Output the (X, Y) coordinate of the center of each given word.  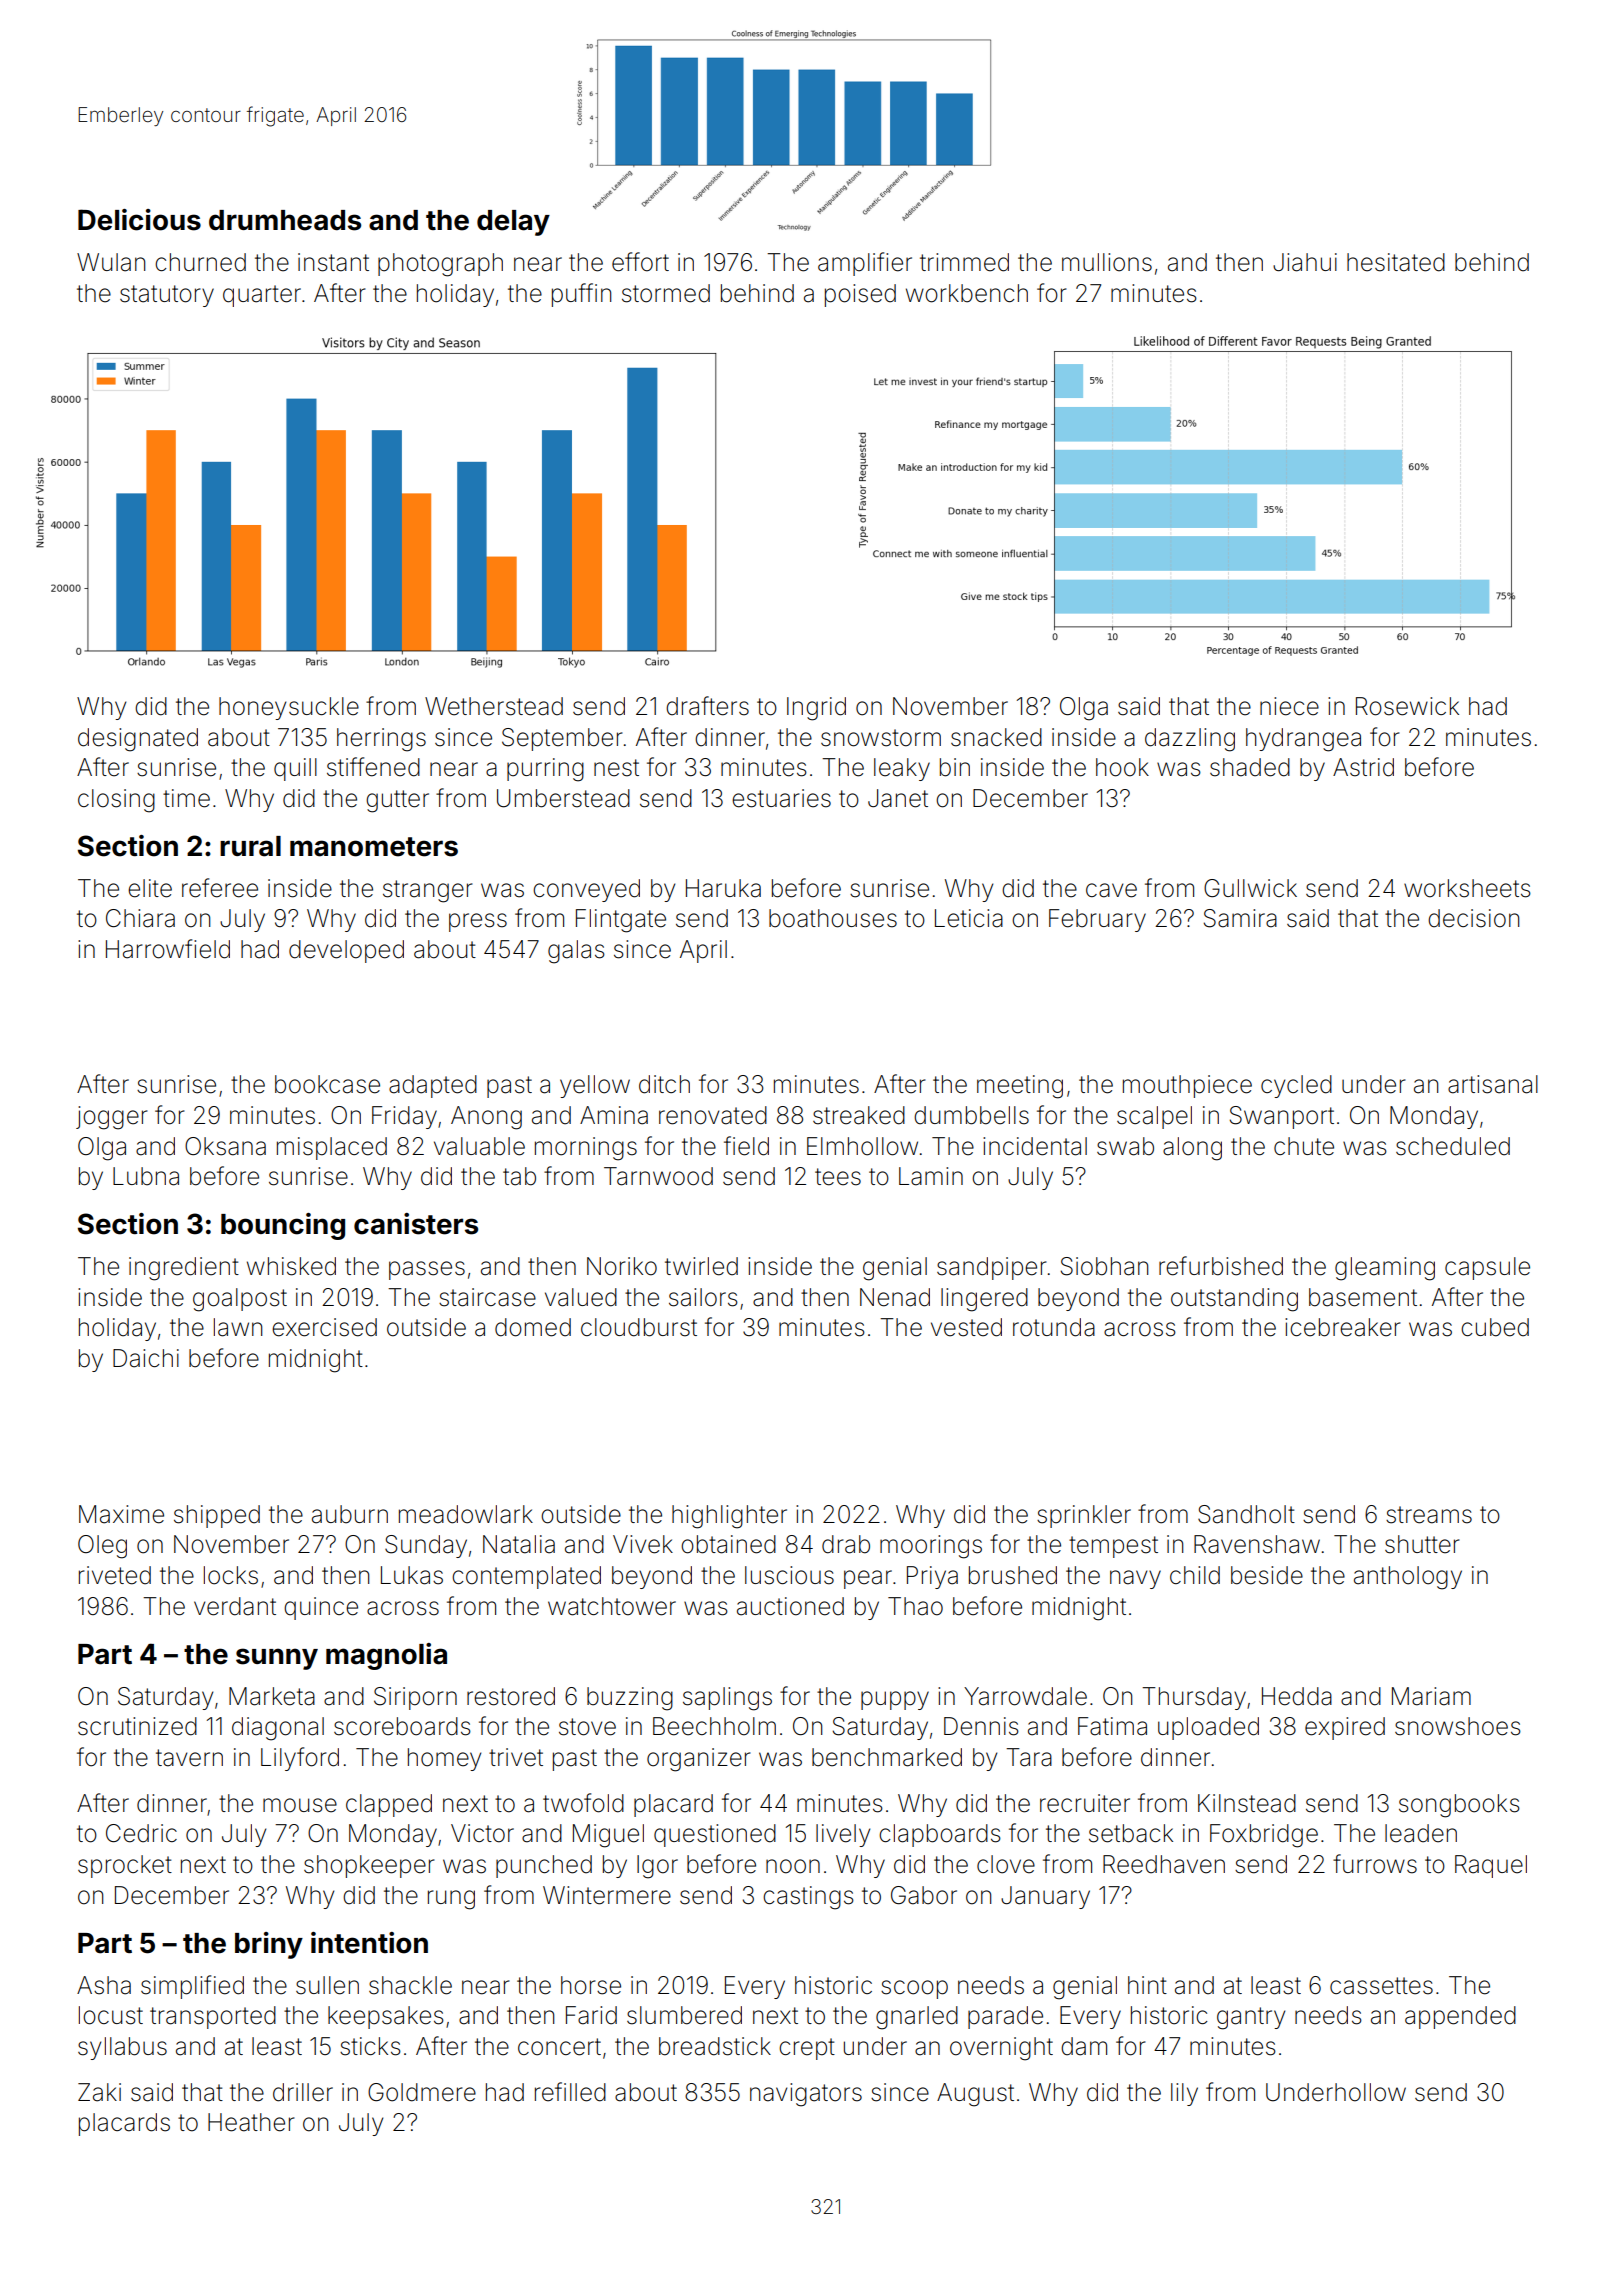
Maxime (121, 1514)
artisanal (1493, 1084)
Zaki (99, 2092)
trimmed (964, 262)
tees (838, 1177)
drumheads (285, 220)
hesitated (1396, 262)
